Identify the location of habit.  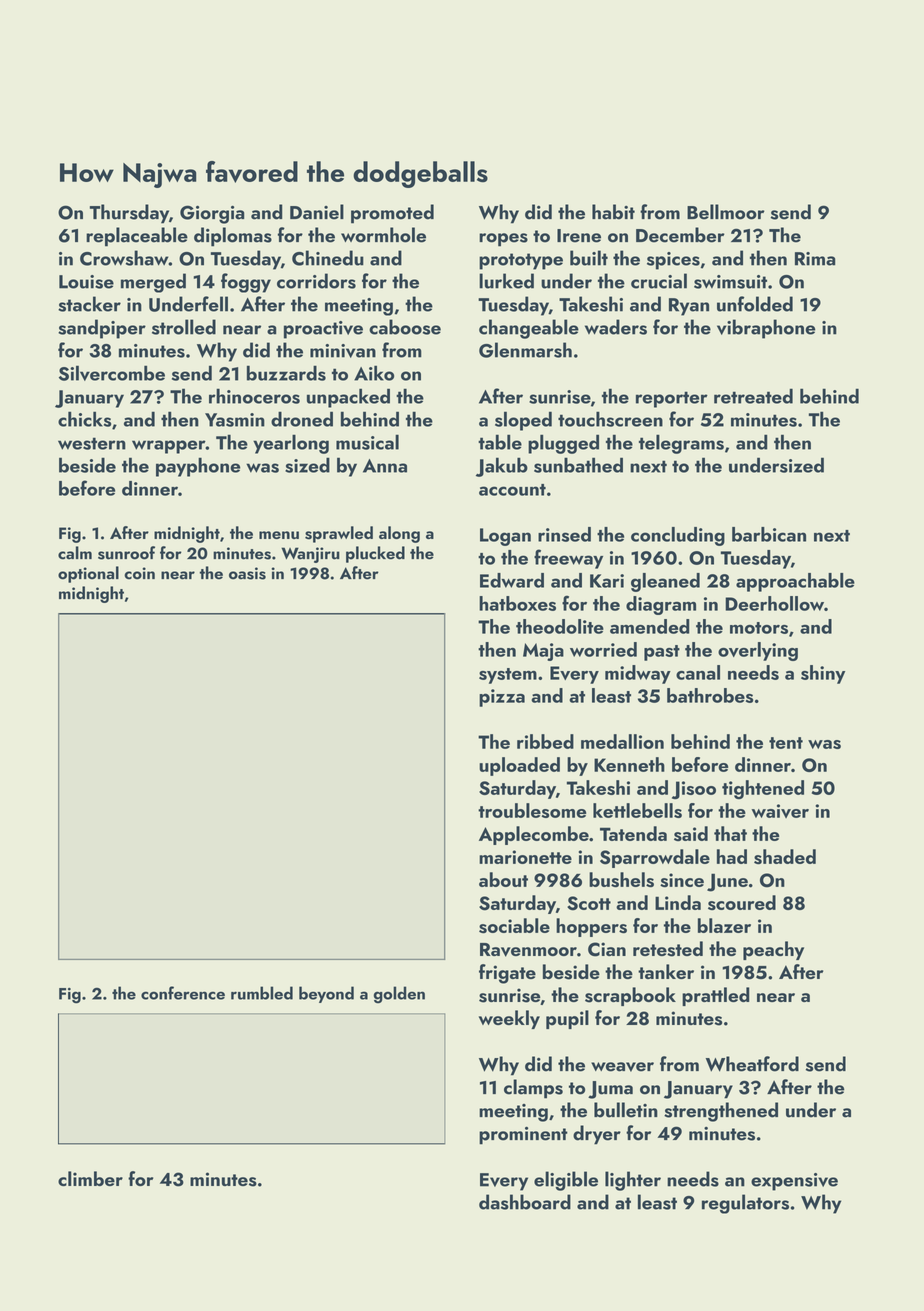
(613, 212).
